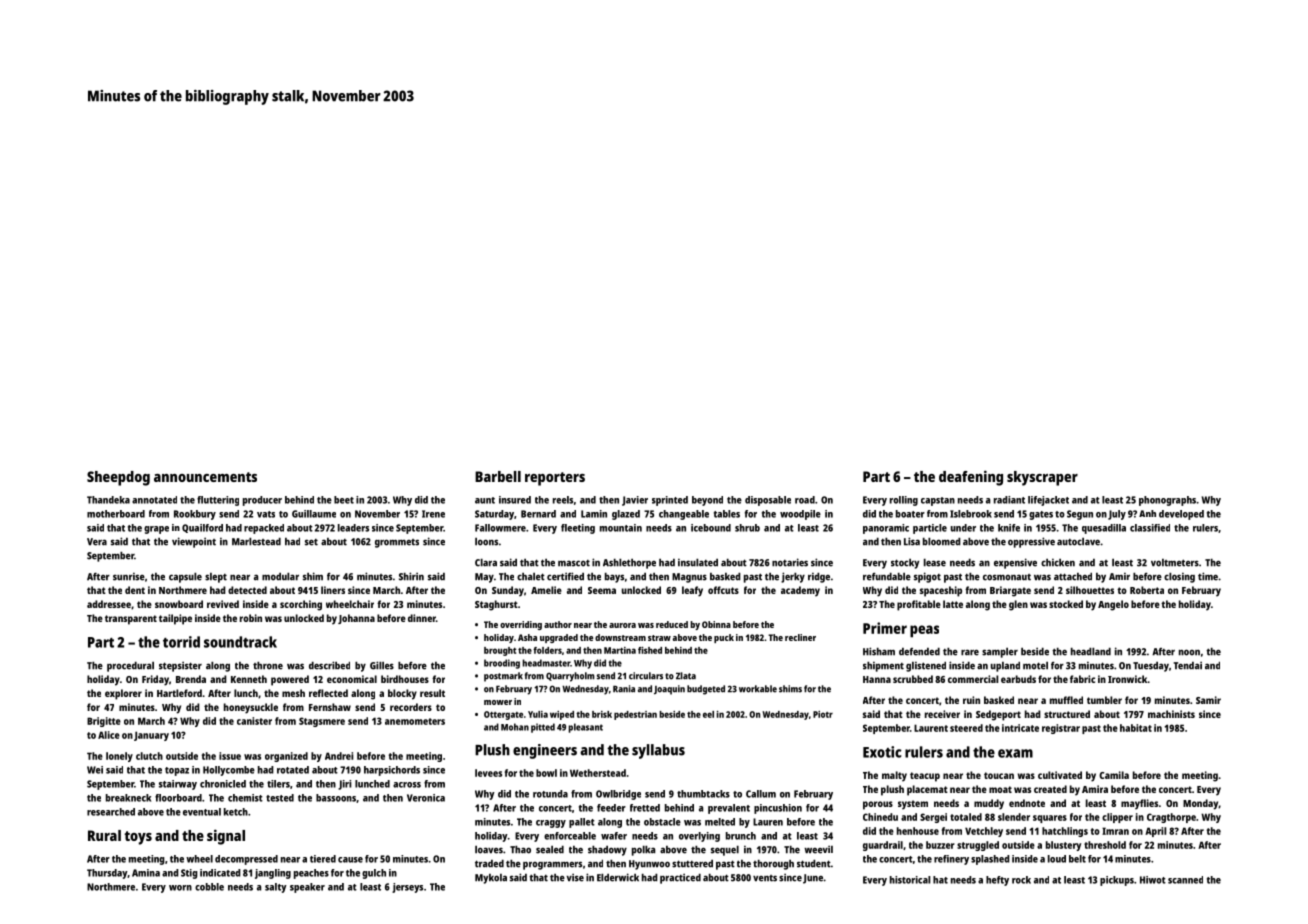 The height and width of the document is (924, 1308). What do you see at coordinates (555, 479) in the document?
I see `reporters` at bounding box center [555, 479].
